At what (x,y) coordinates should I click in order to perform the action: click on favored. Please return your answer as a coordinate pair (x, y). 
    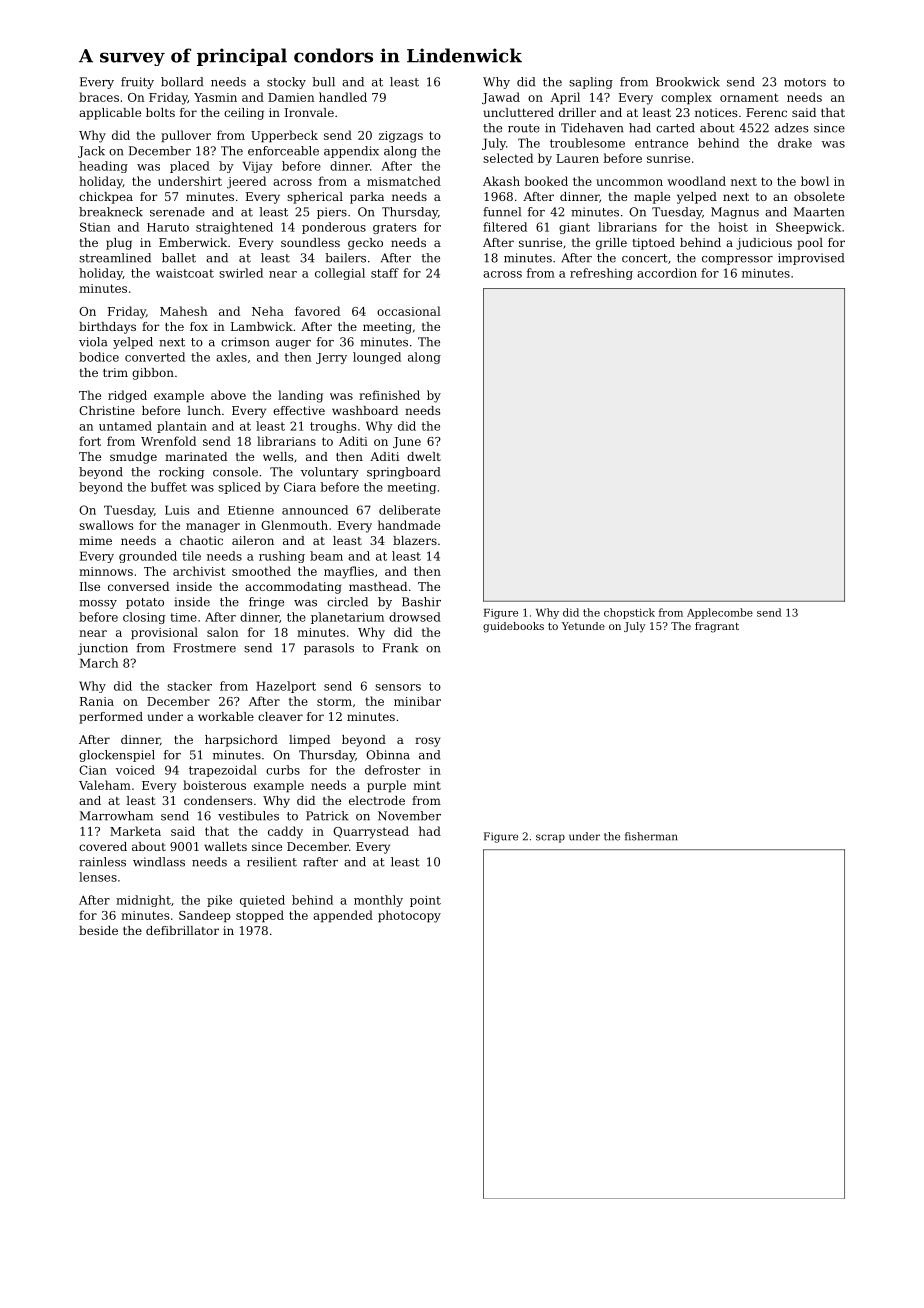
    Looking at the image, I should click on (317, 311).
